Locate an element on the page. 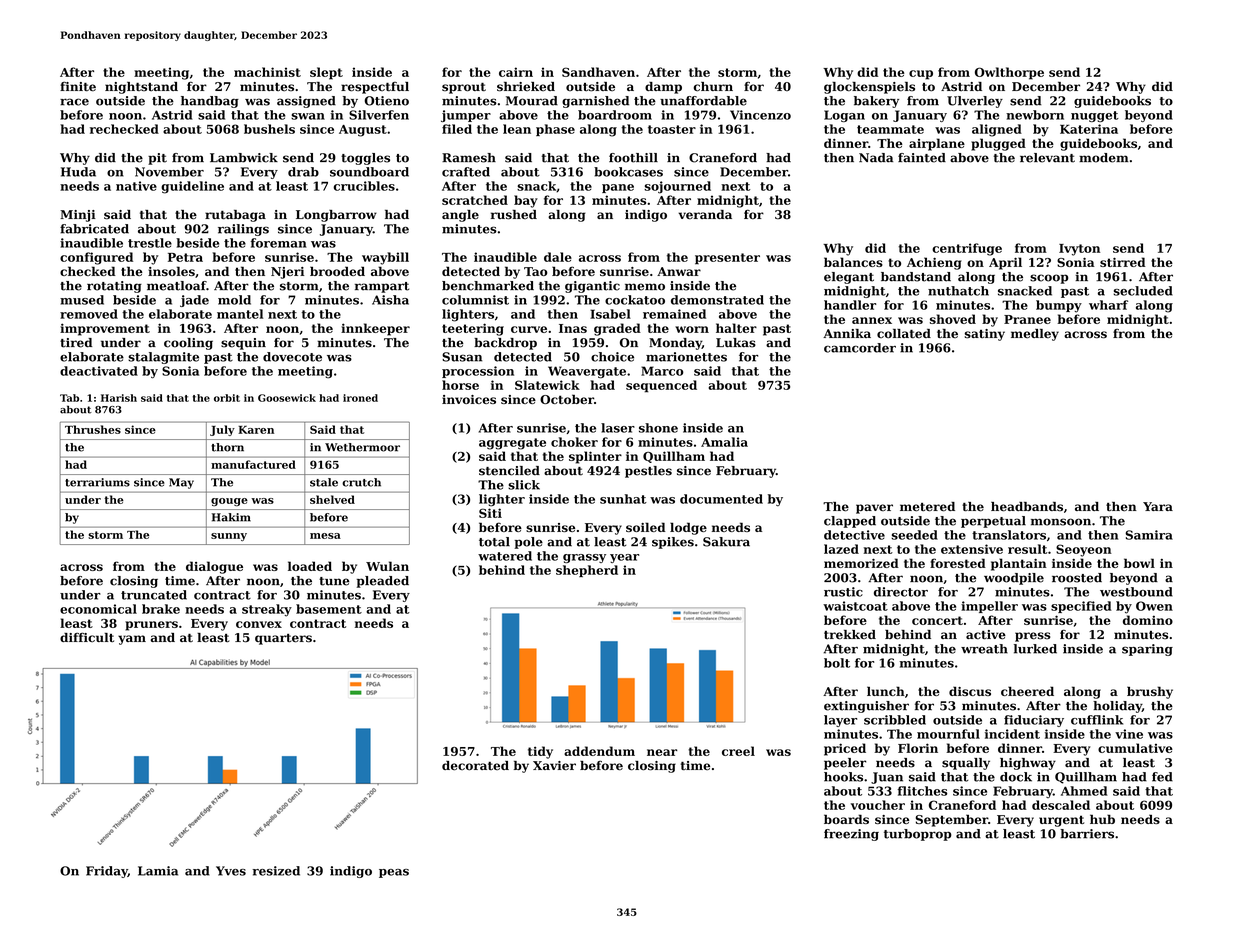  Yara is located at coordinates (1158, 506).
